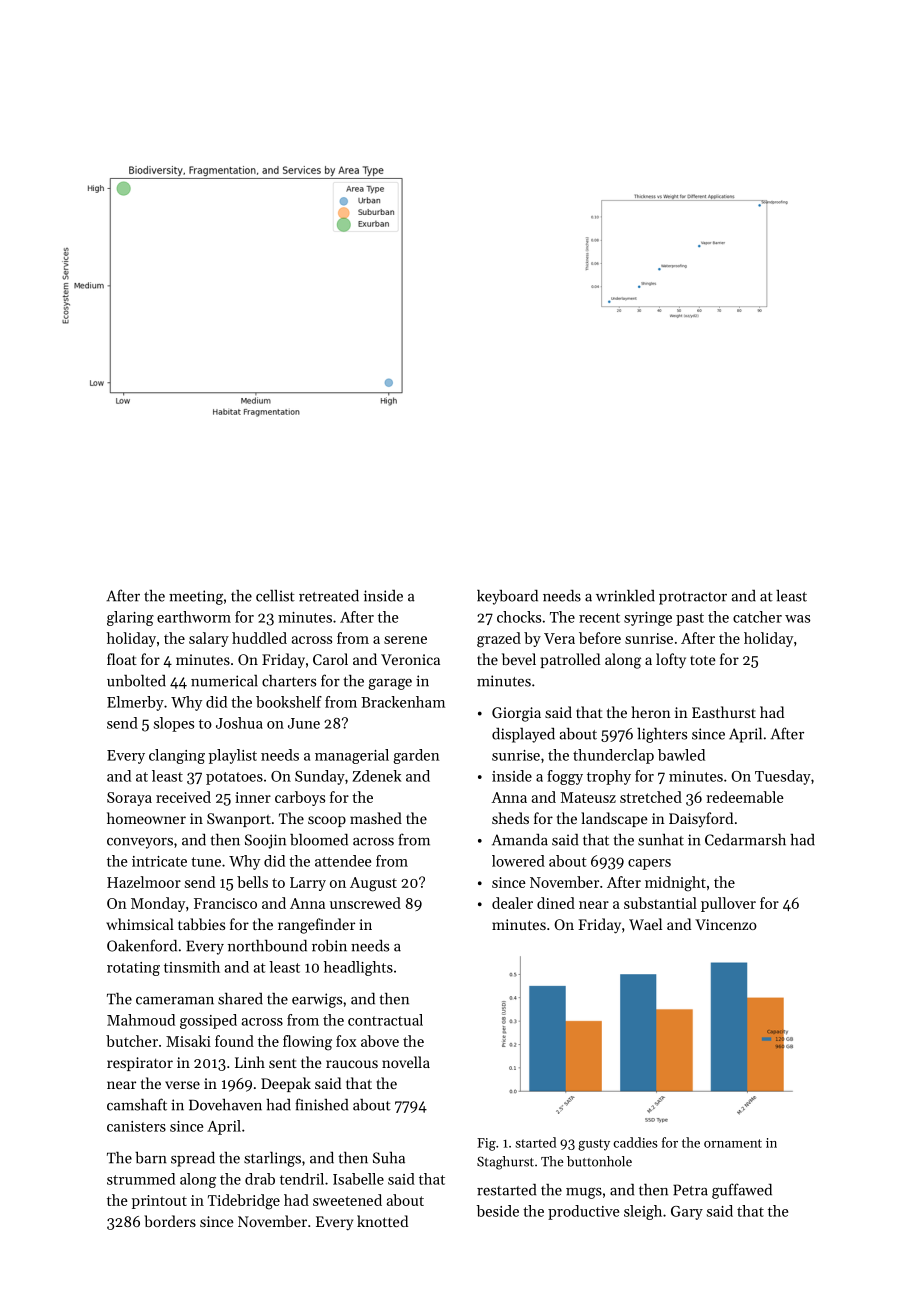 The image size is (924, 1308). Describe the element at coordinates (209, 639) in the page. I see `salary` at that location.
